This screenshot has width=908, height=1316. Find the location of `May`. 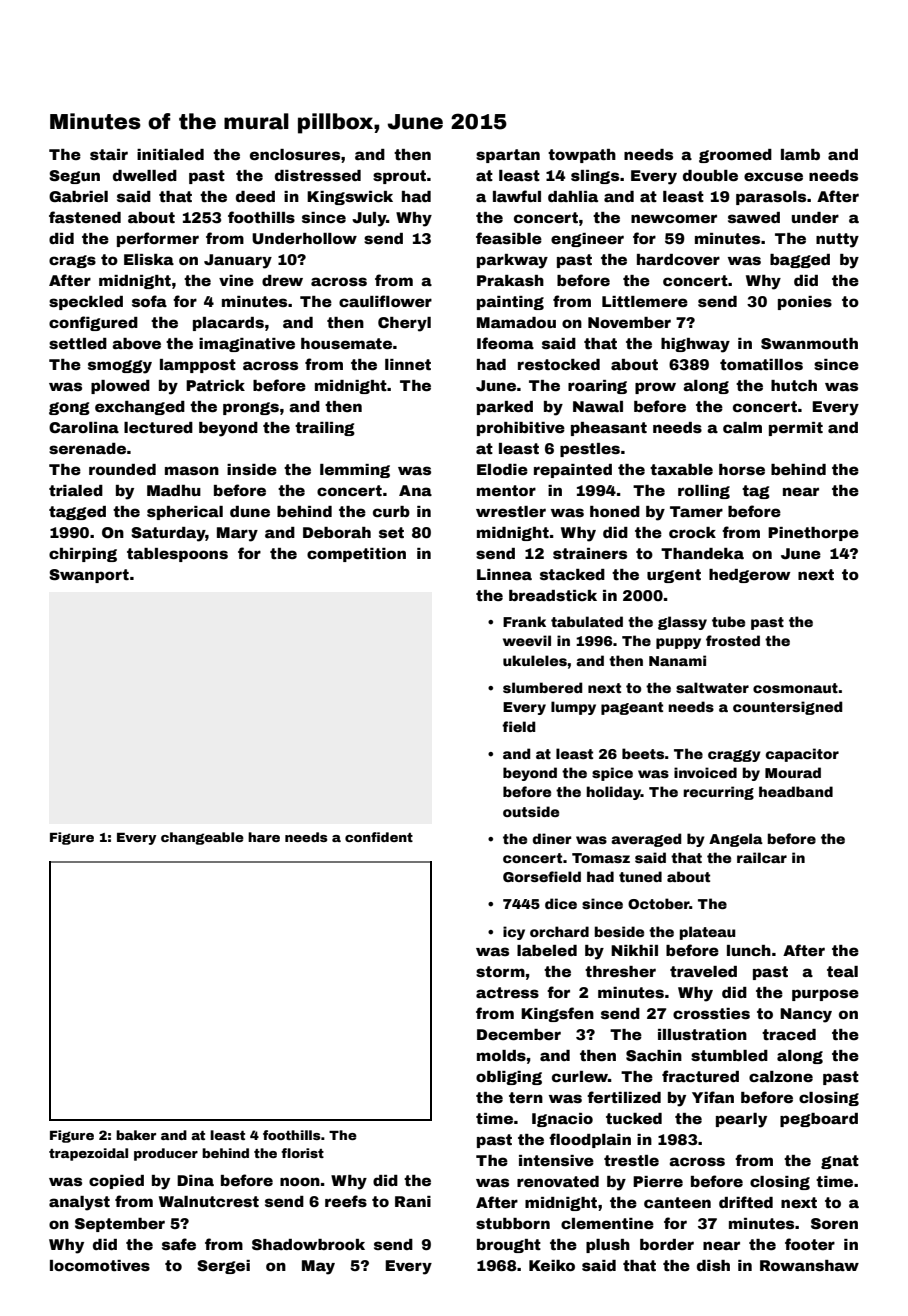

May is located at coordinates (318, 1267).
